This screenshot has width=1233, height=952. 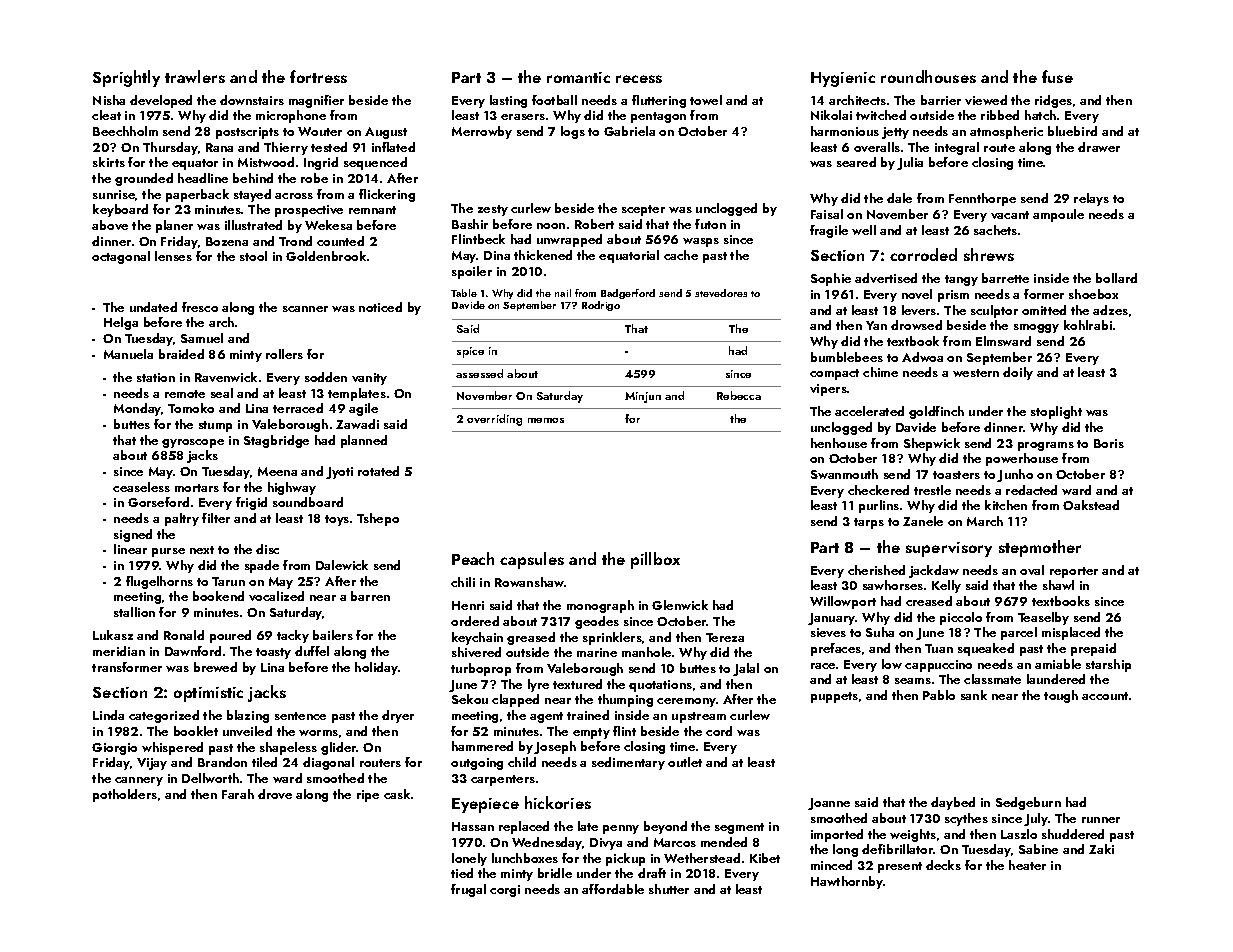 What do you see at coordinates (133, 535) in the screenshot?
I see `signed` at bounding box center [133, 535].
